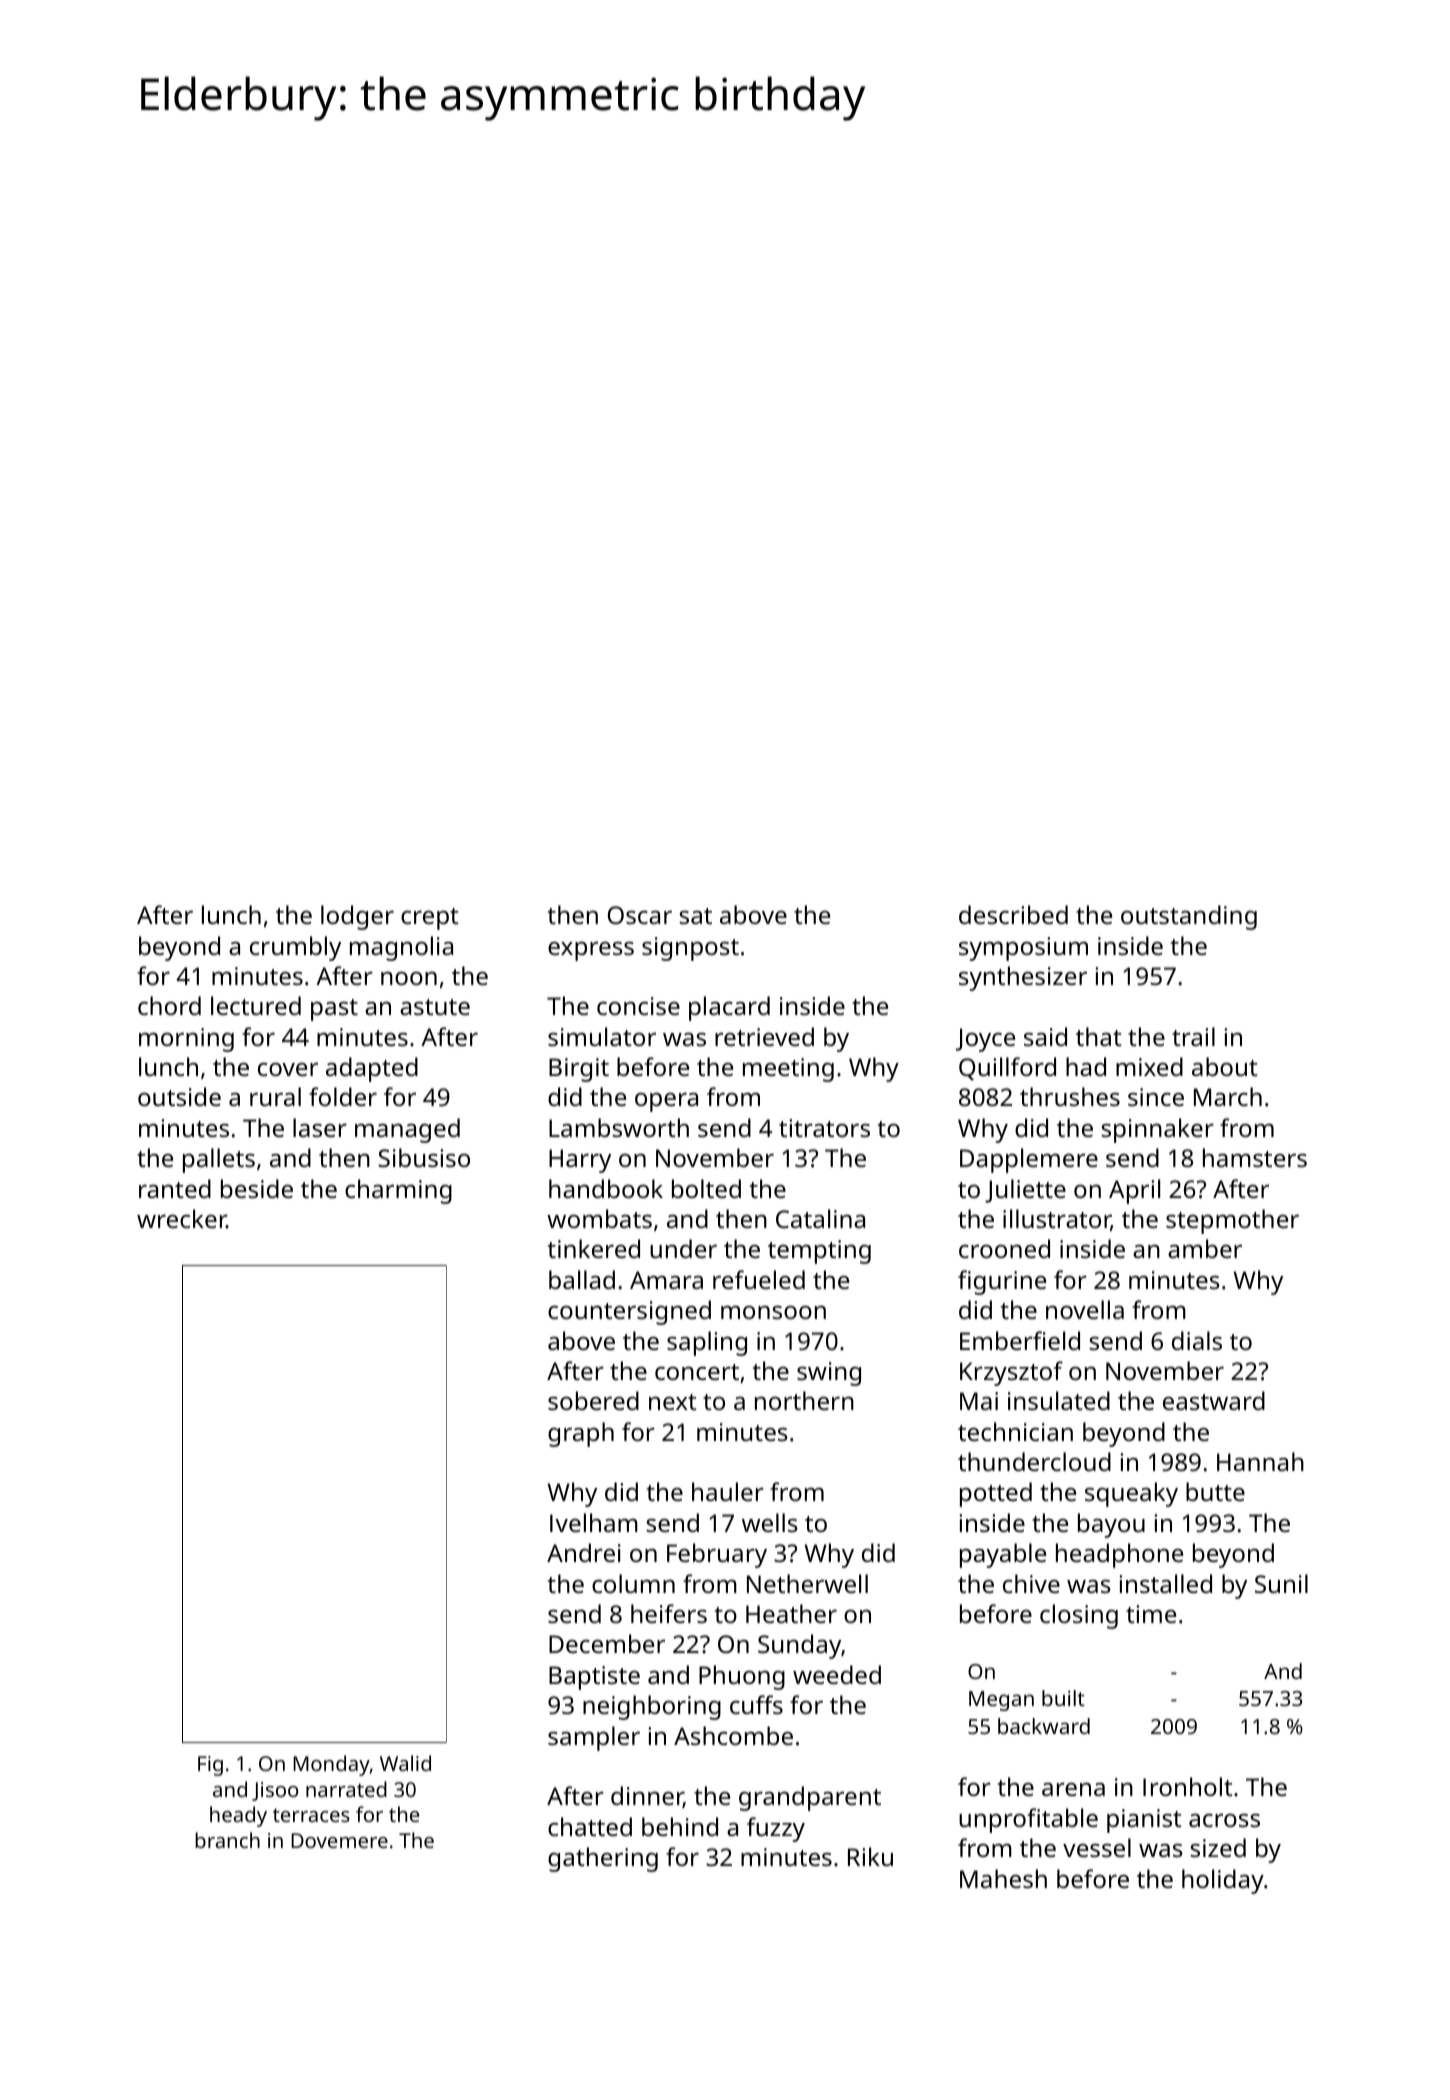 This image has width=1450, height=2100. What do you see at coordinates (1013, 914) in the image?
I see `described` at bounding box center [1013, 914].
